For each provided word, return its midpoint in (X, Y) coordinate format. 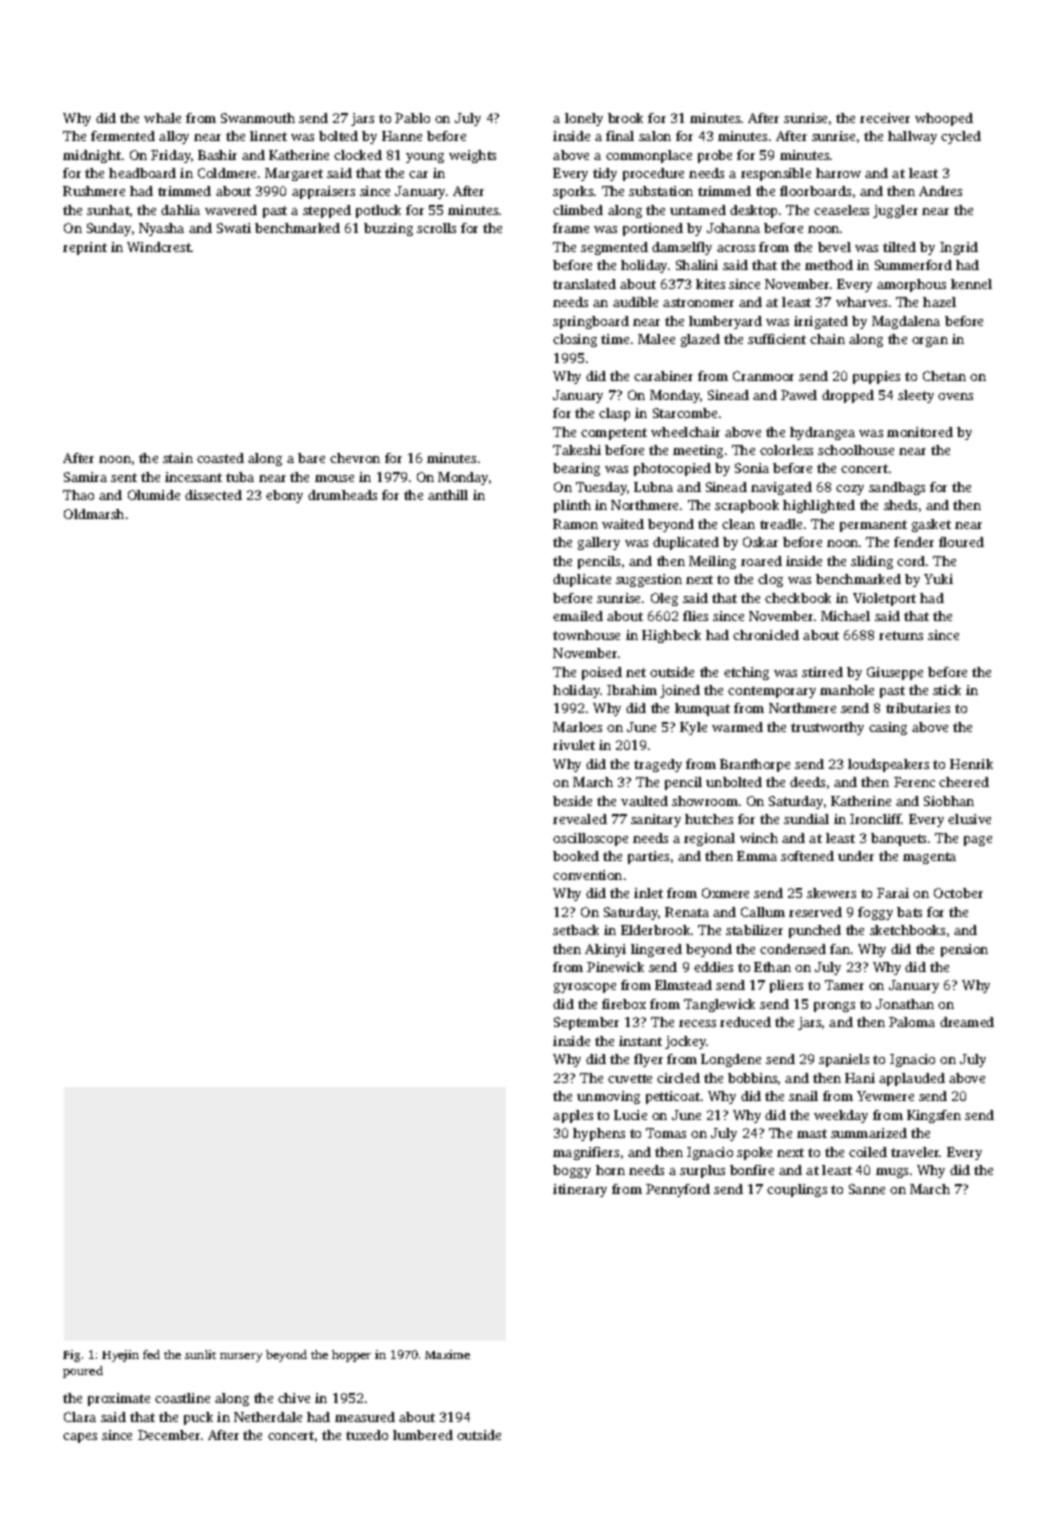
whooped (944, 119)
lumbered (423, 1435)
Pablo (412, 118)
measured (365, 1417)
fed (151, 1354)
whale (162, 118)
